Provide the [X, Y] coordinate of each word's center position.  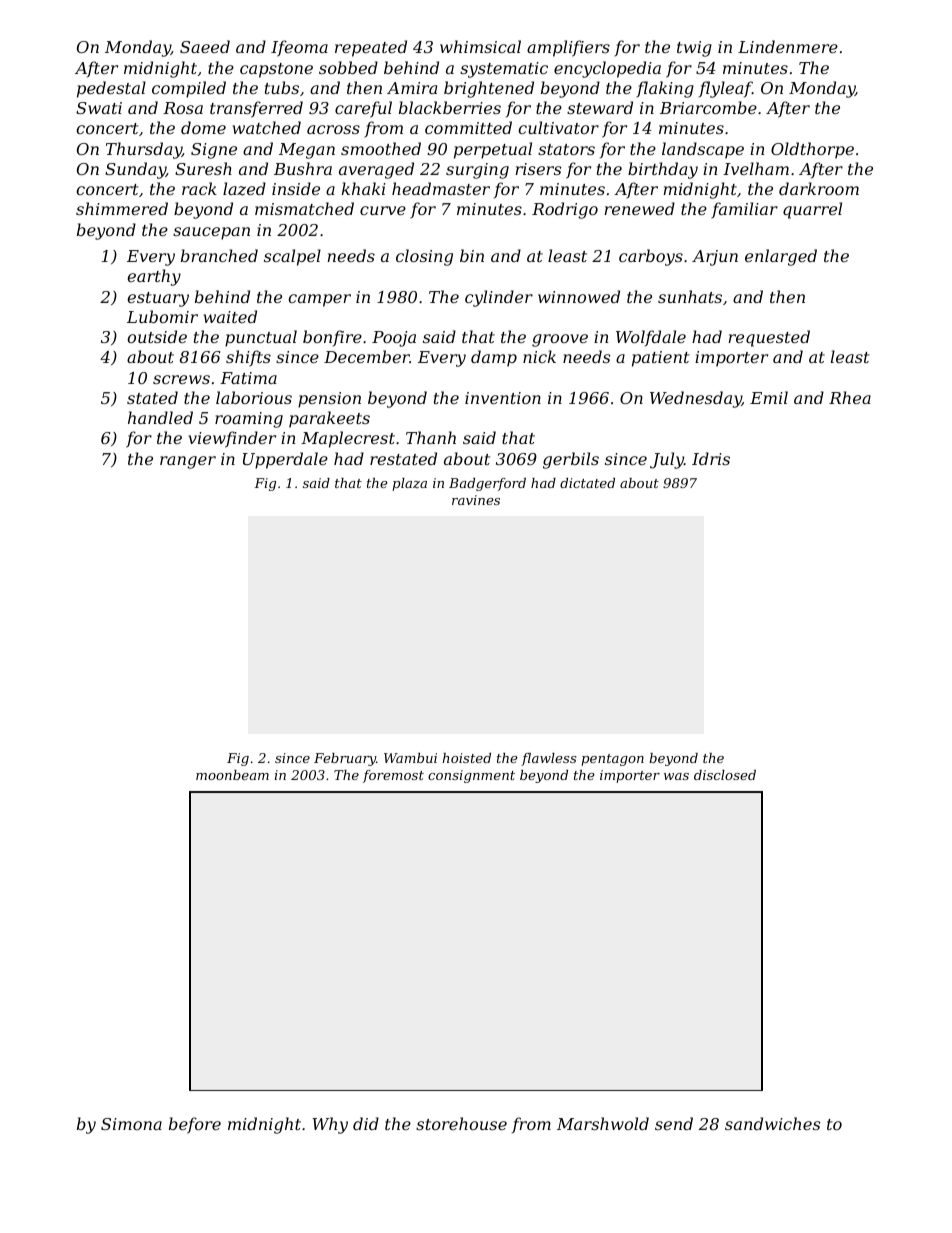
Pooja [394, 339]
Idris [711, 458]
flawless [548, 759]
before [195, 1125]
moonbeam [232, 775]
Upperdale [285, 460]
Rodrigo [565, 210]
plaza [409, 484]
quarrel [812, 210]
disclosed [725, 775]
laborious [254, 397]
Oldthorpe [812, 150]
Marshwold [603, 1123]
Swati [99, 108]
